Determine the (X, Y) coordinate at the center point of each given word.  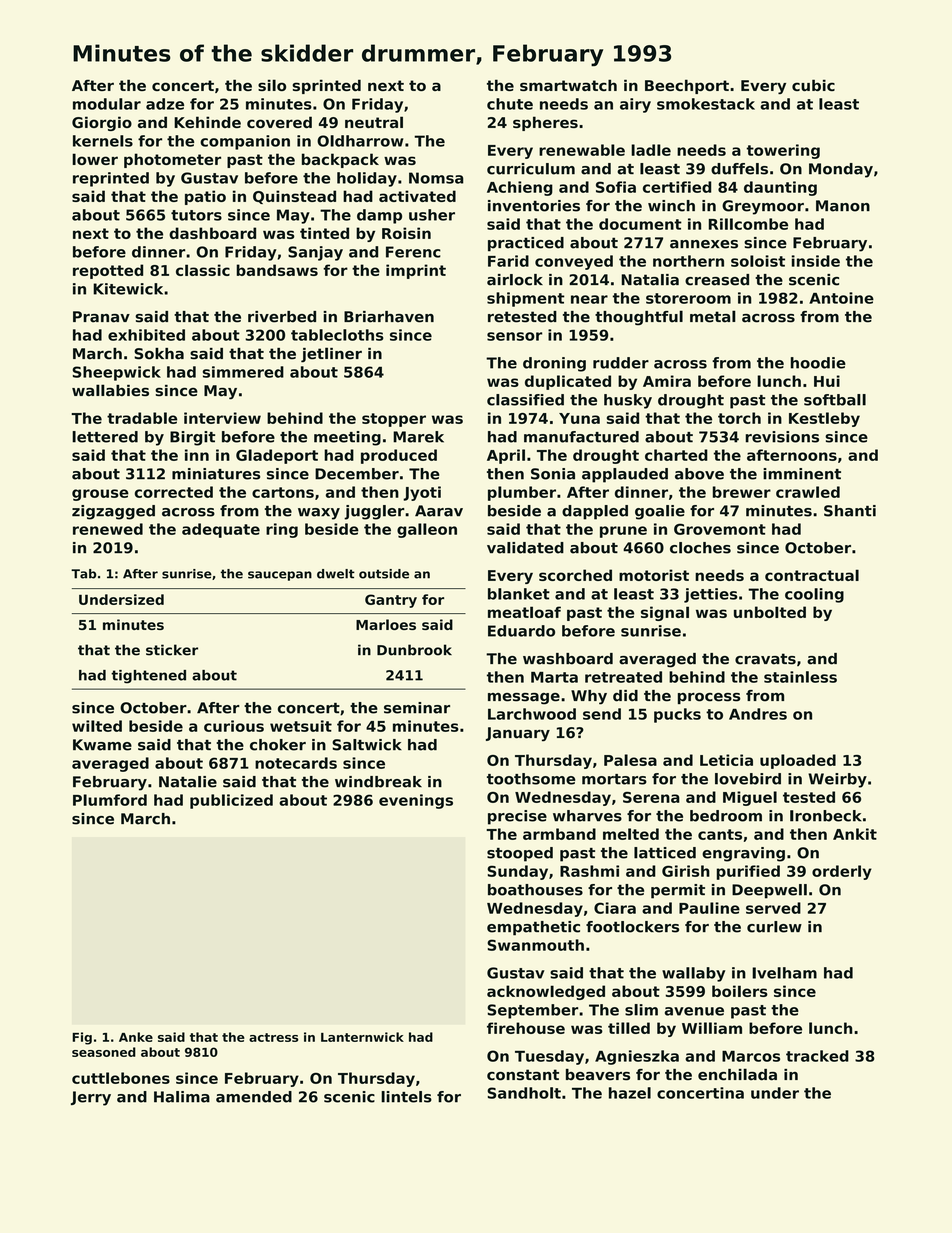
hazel (630, 1093)
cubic (813, 85)
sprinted (326, 86)
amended (254, 1097)
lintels (406, 1097)
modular (107, 104)
